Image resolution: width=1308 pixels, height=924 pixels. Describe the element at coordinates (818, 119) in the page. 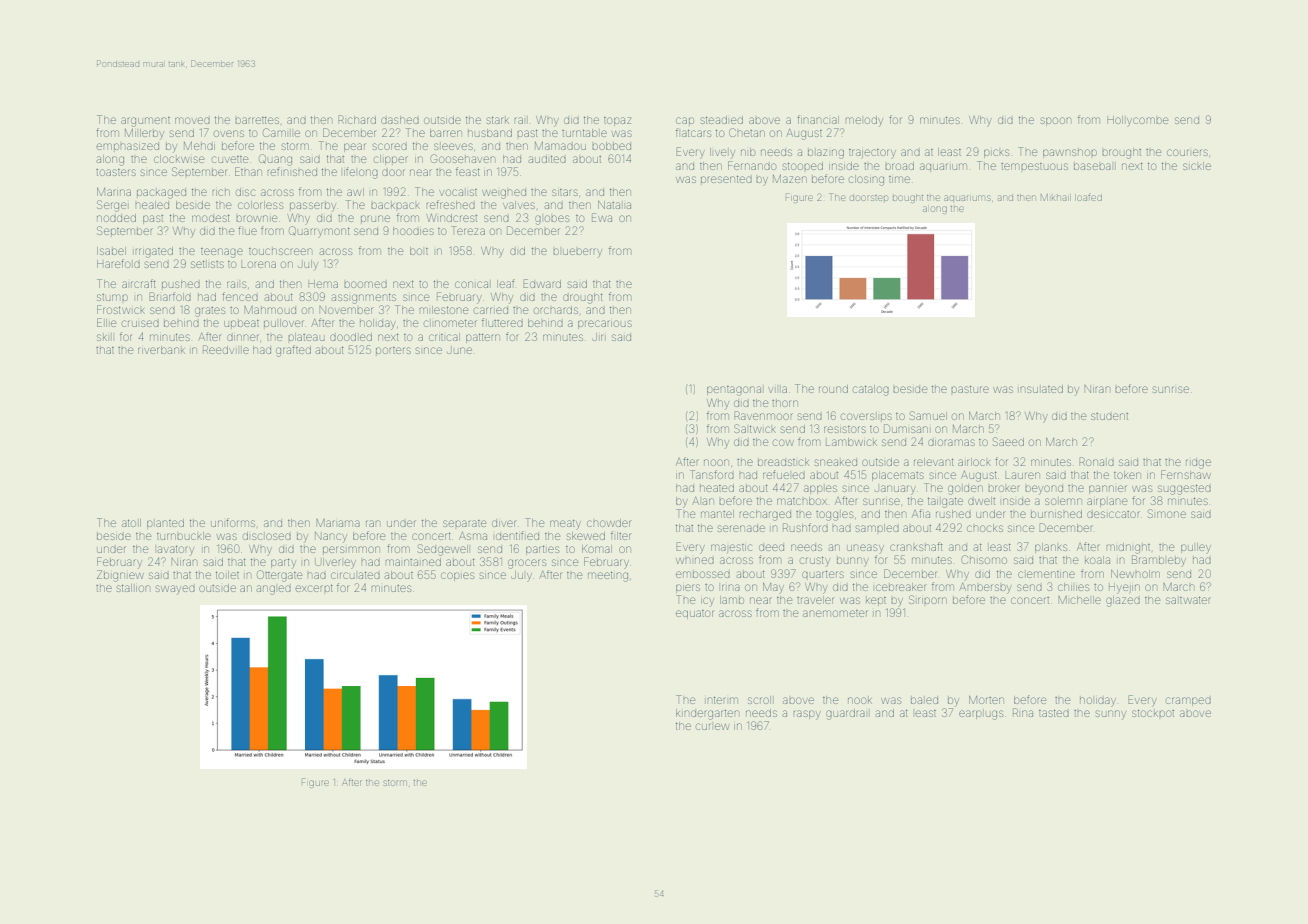

I see `financial` at that location.
